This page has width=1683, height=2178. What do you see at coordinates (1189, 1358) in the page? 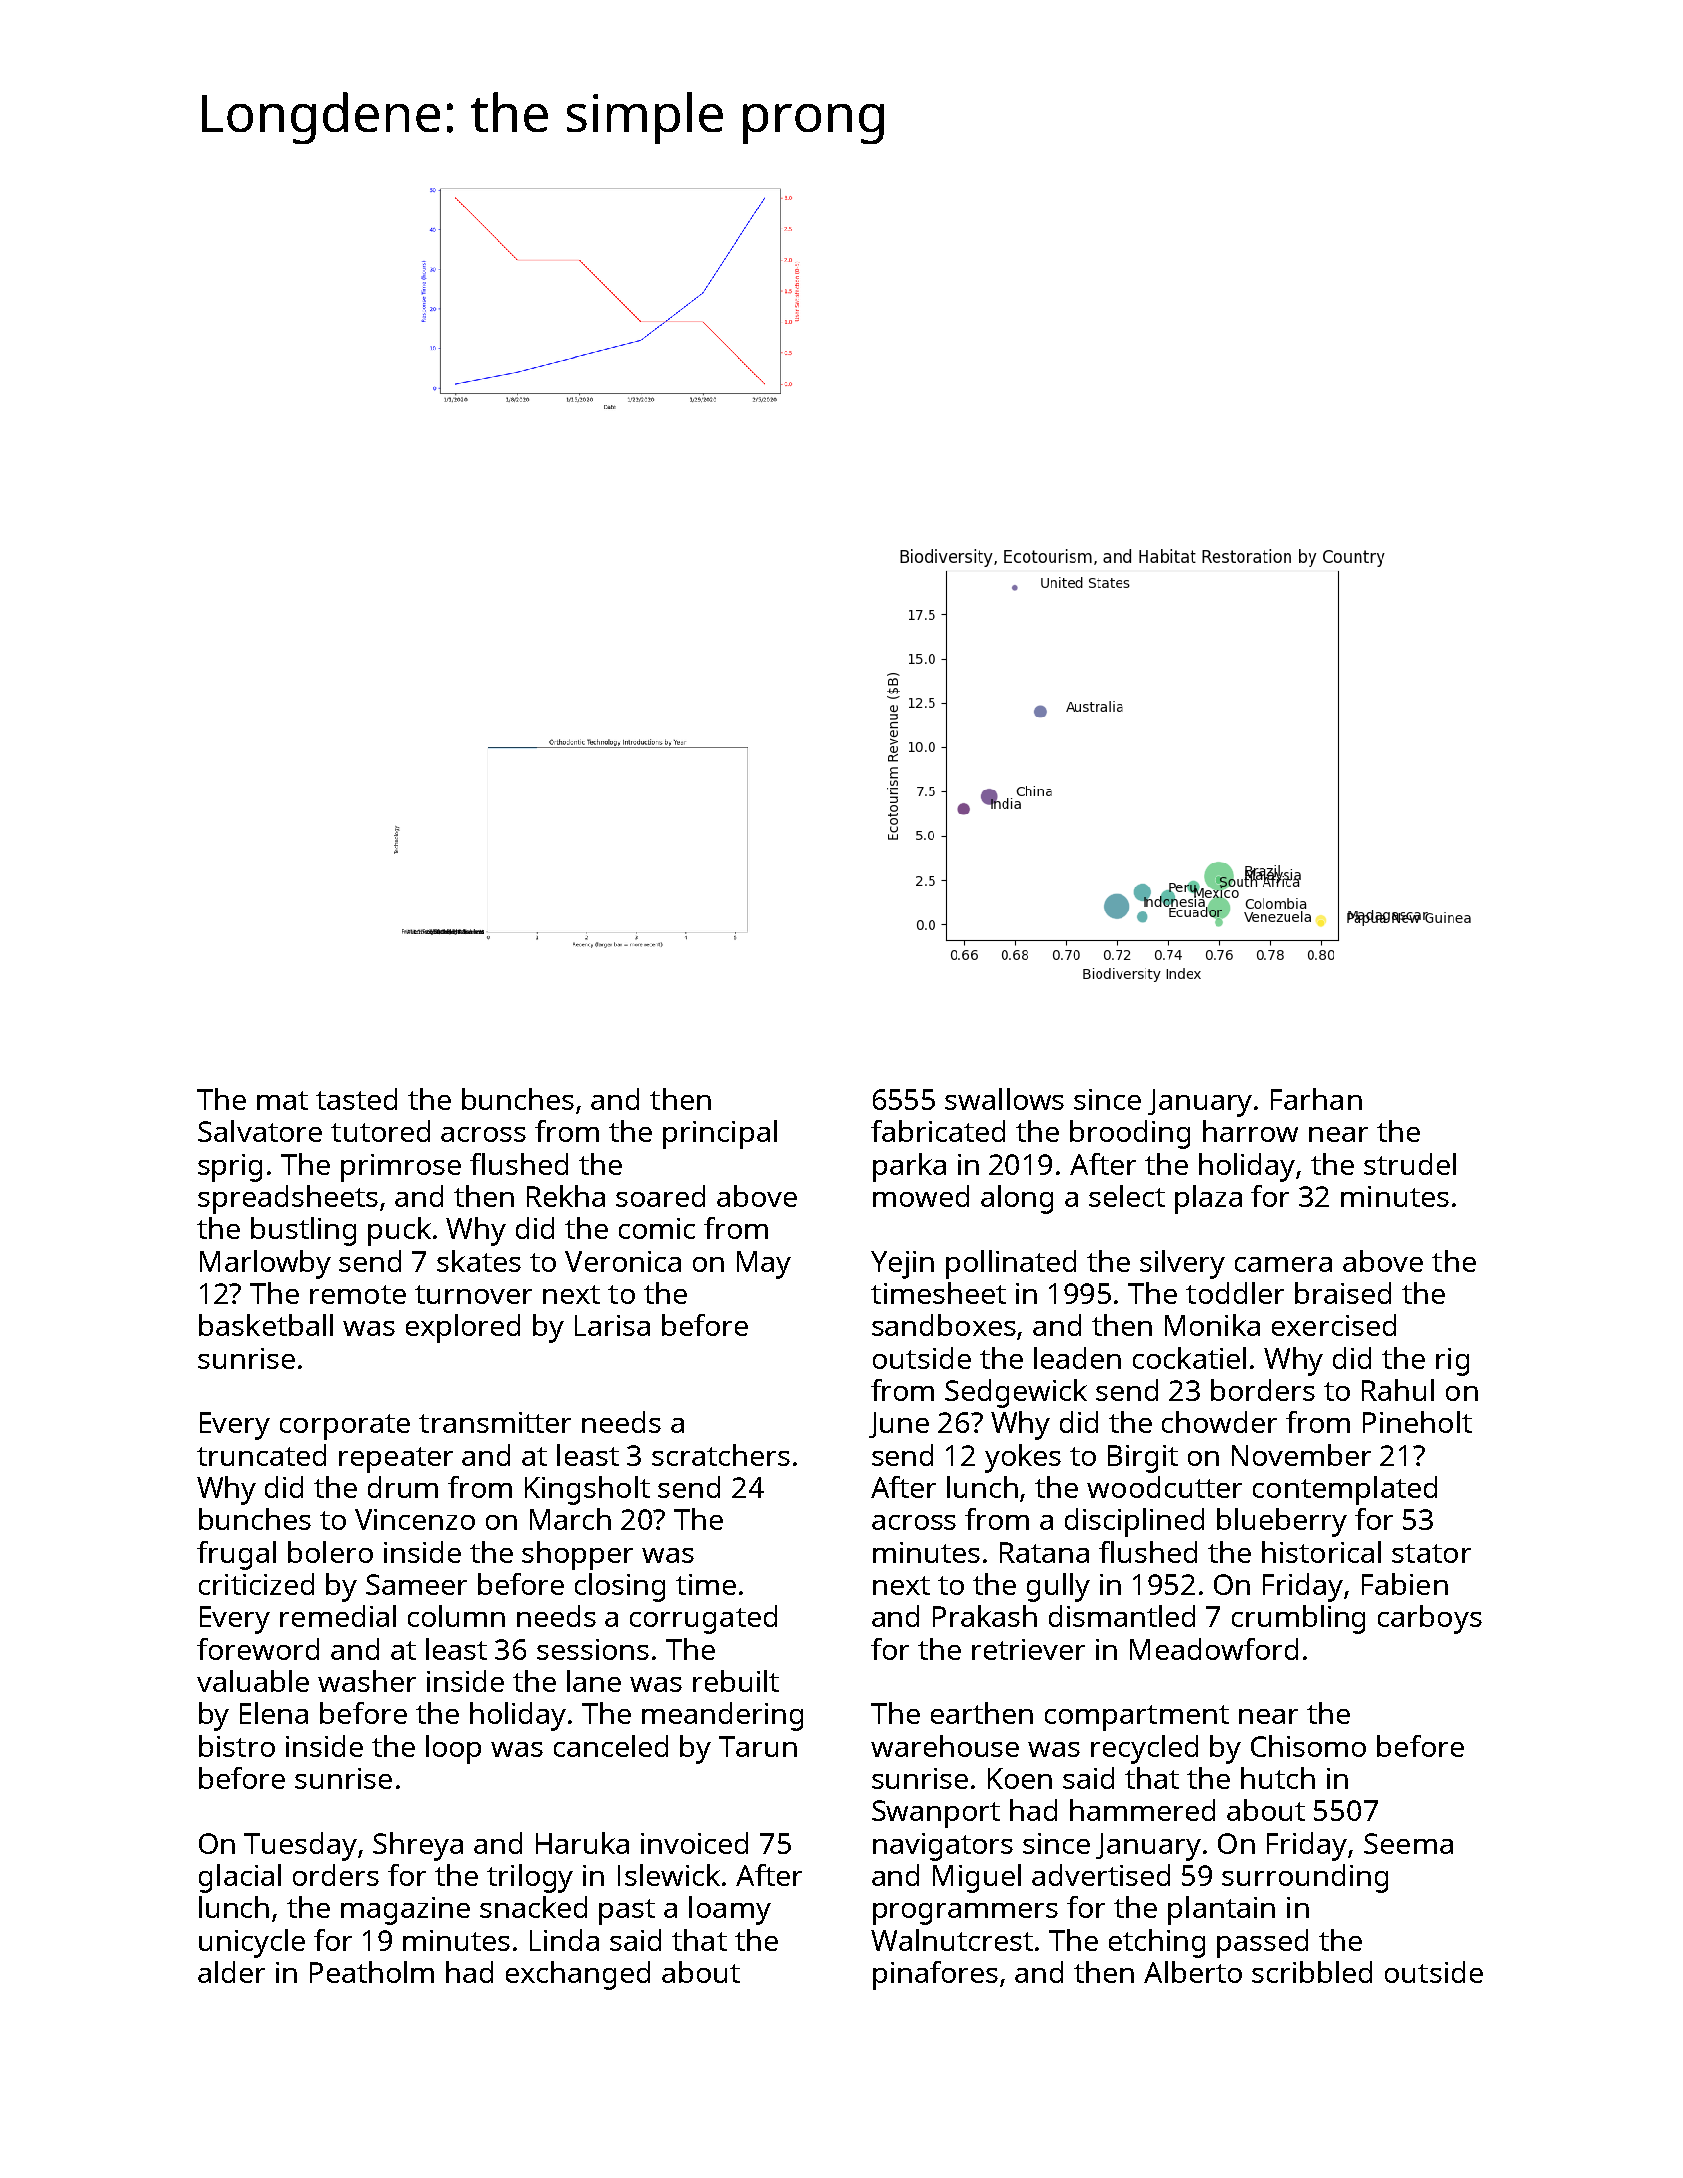
I see `cockatiel` at bounding box center [1189, 1358].
